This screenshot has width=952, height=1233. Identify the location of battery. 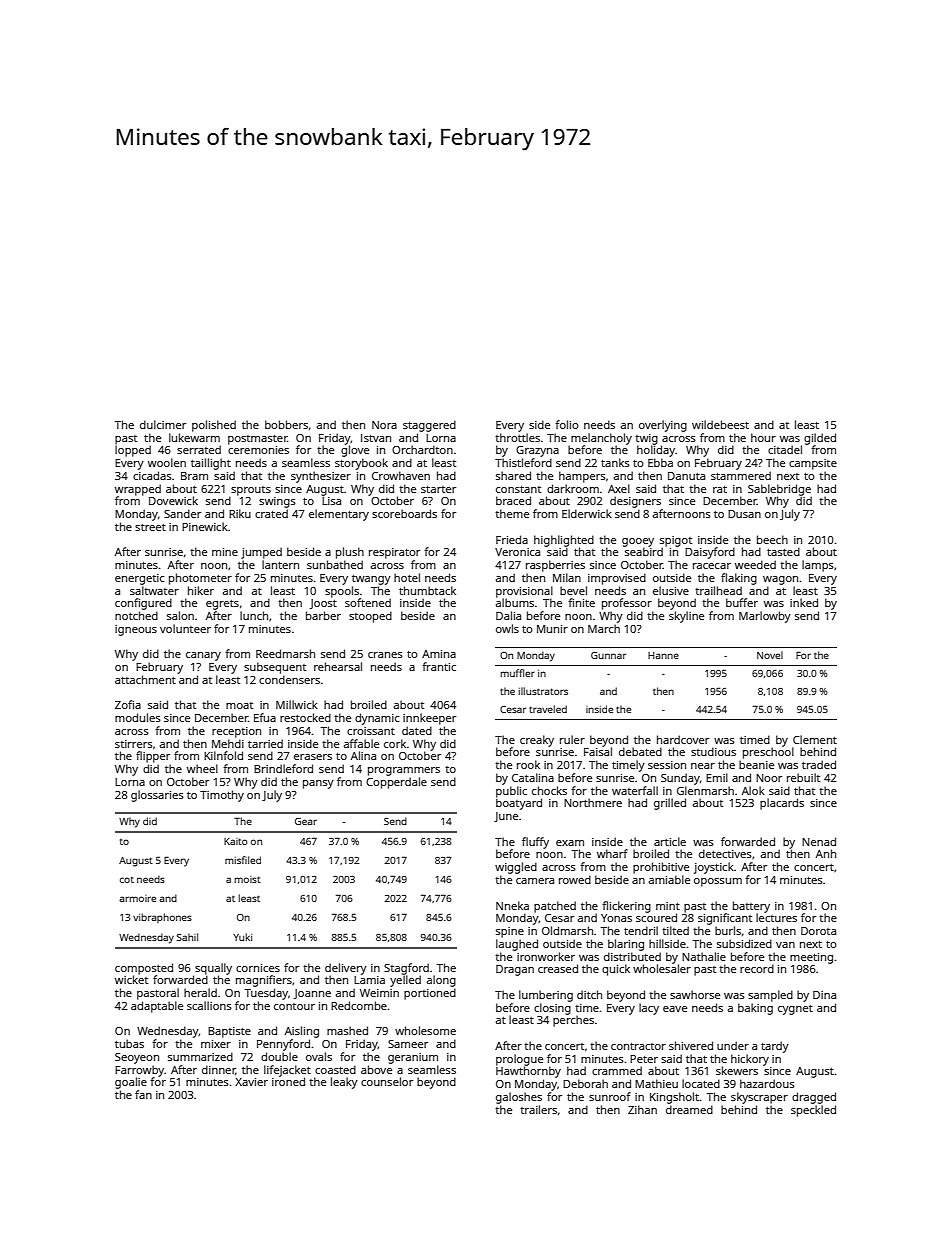
(751, 907).
